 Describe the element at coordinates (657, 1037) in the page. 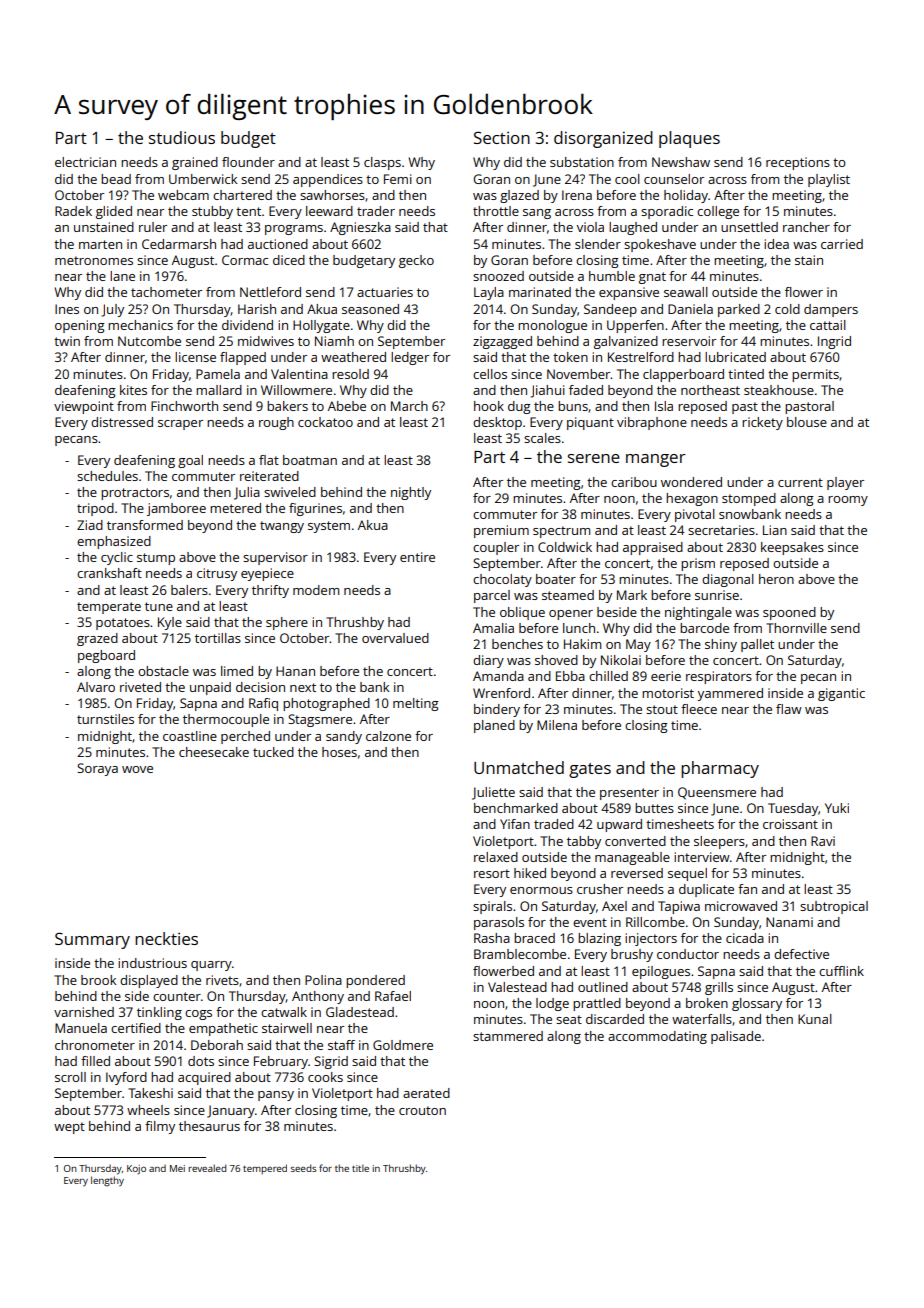

I see `accommodating` at that location.
